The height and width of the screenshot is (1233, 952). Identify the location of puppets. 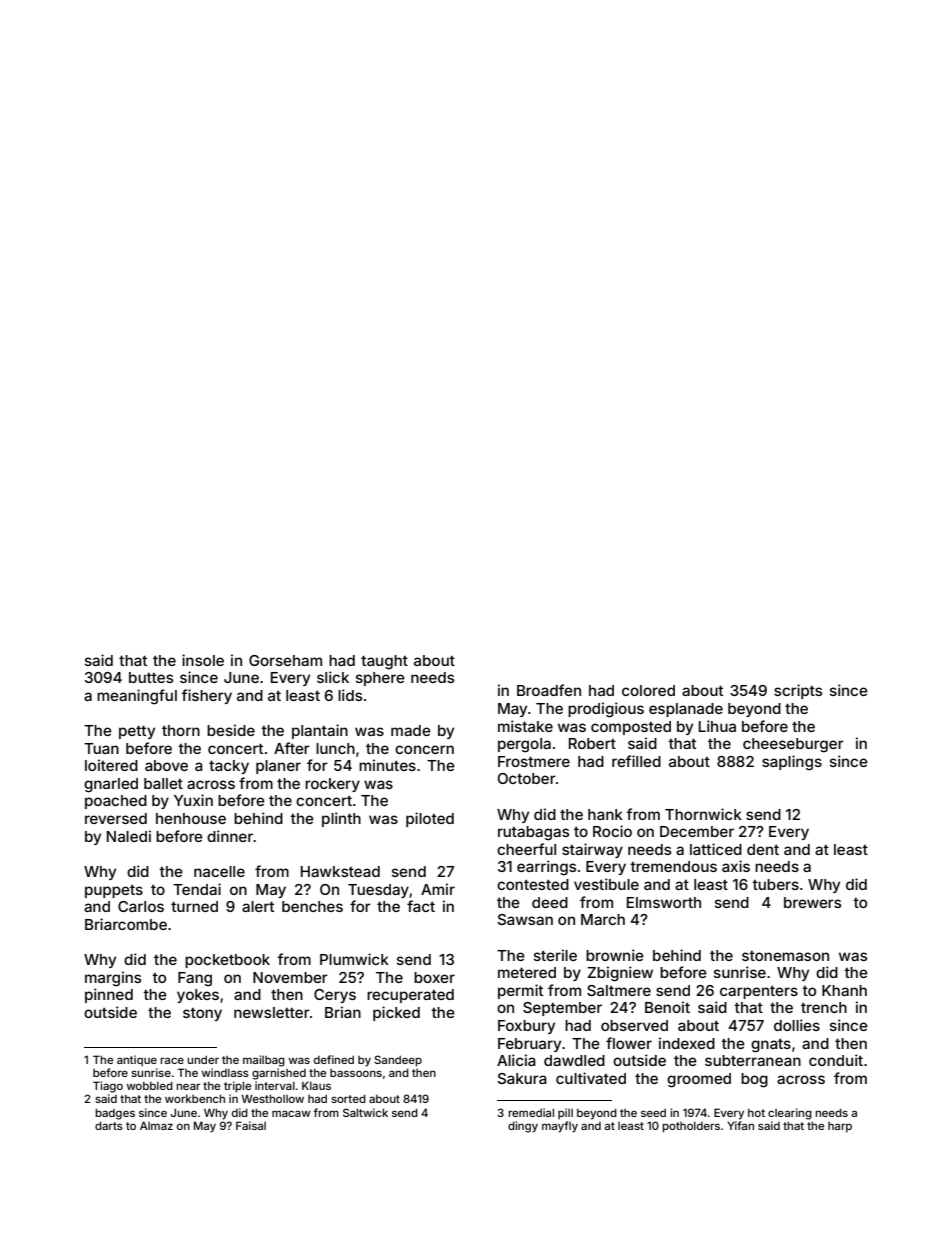
(114, 891).
